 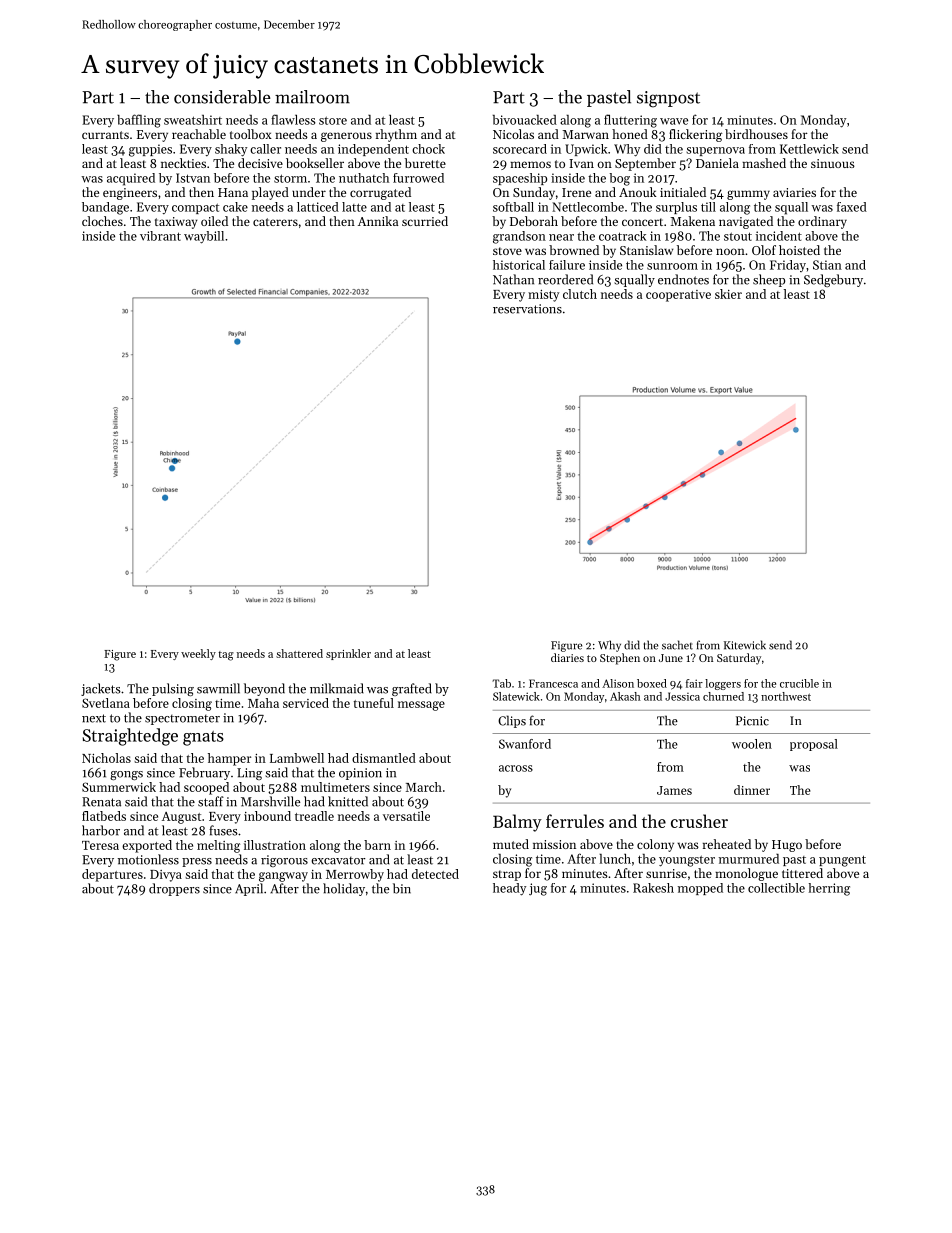 What do you see at coordinates (501, 683) in the screenshot?
I see `Tab` at bounding box center [501, 683].
